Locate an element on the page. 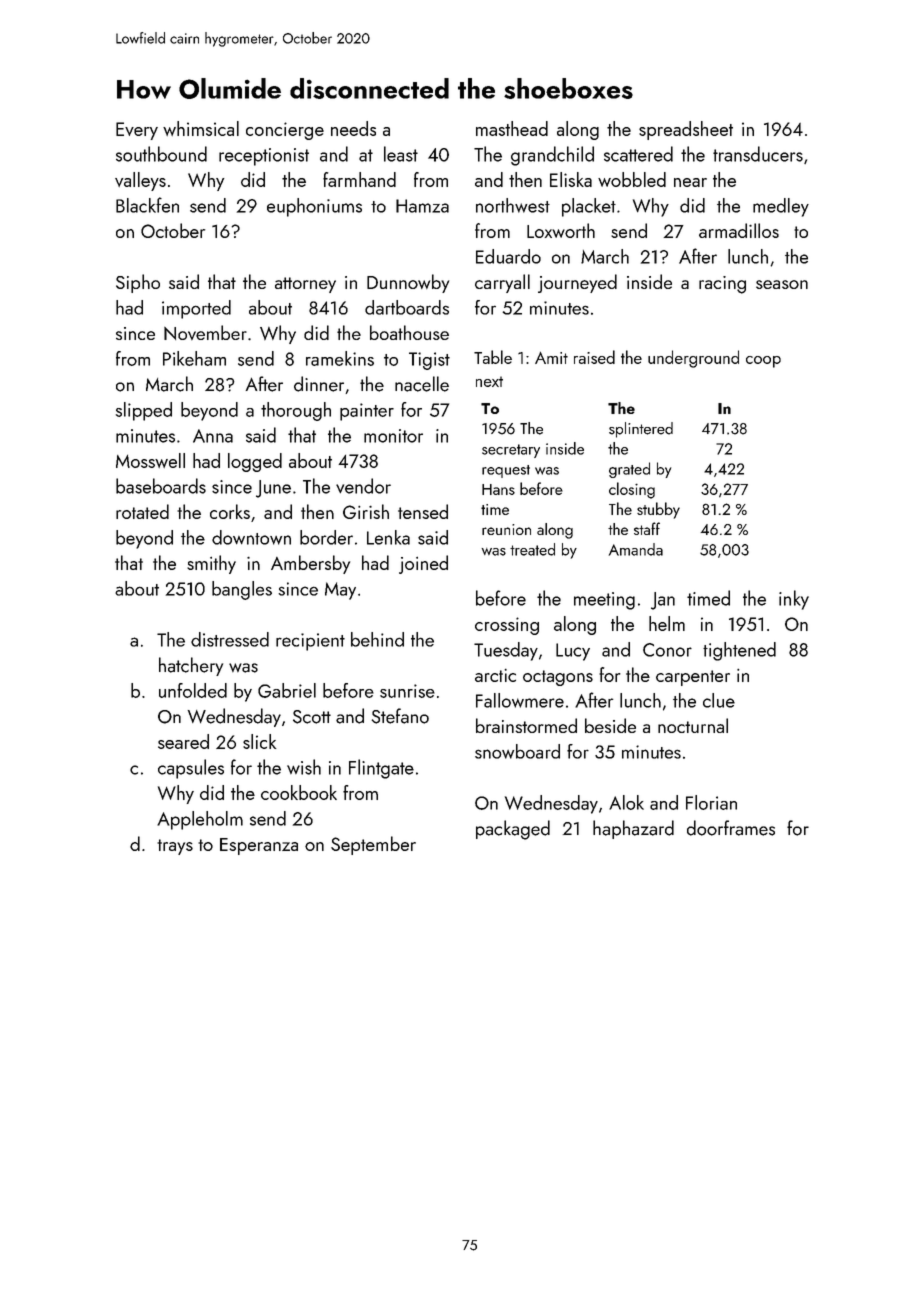 The image size is (924, 1308). smithy is located at coordinates (211, 564).
